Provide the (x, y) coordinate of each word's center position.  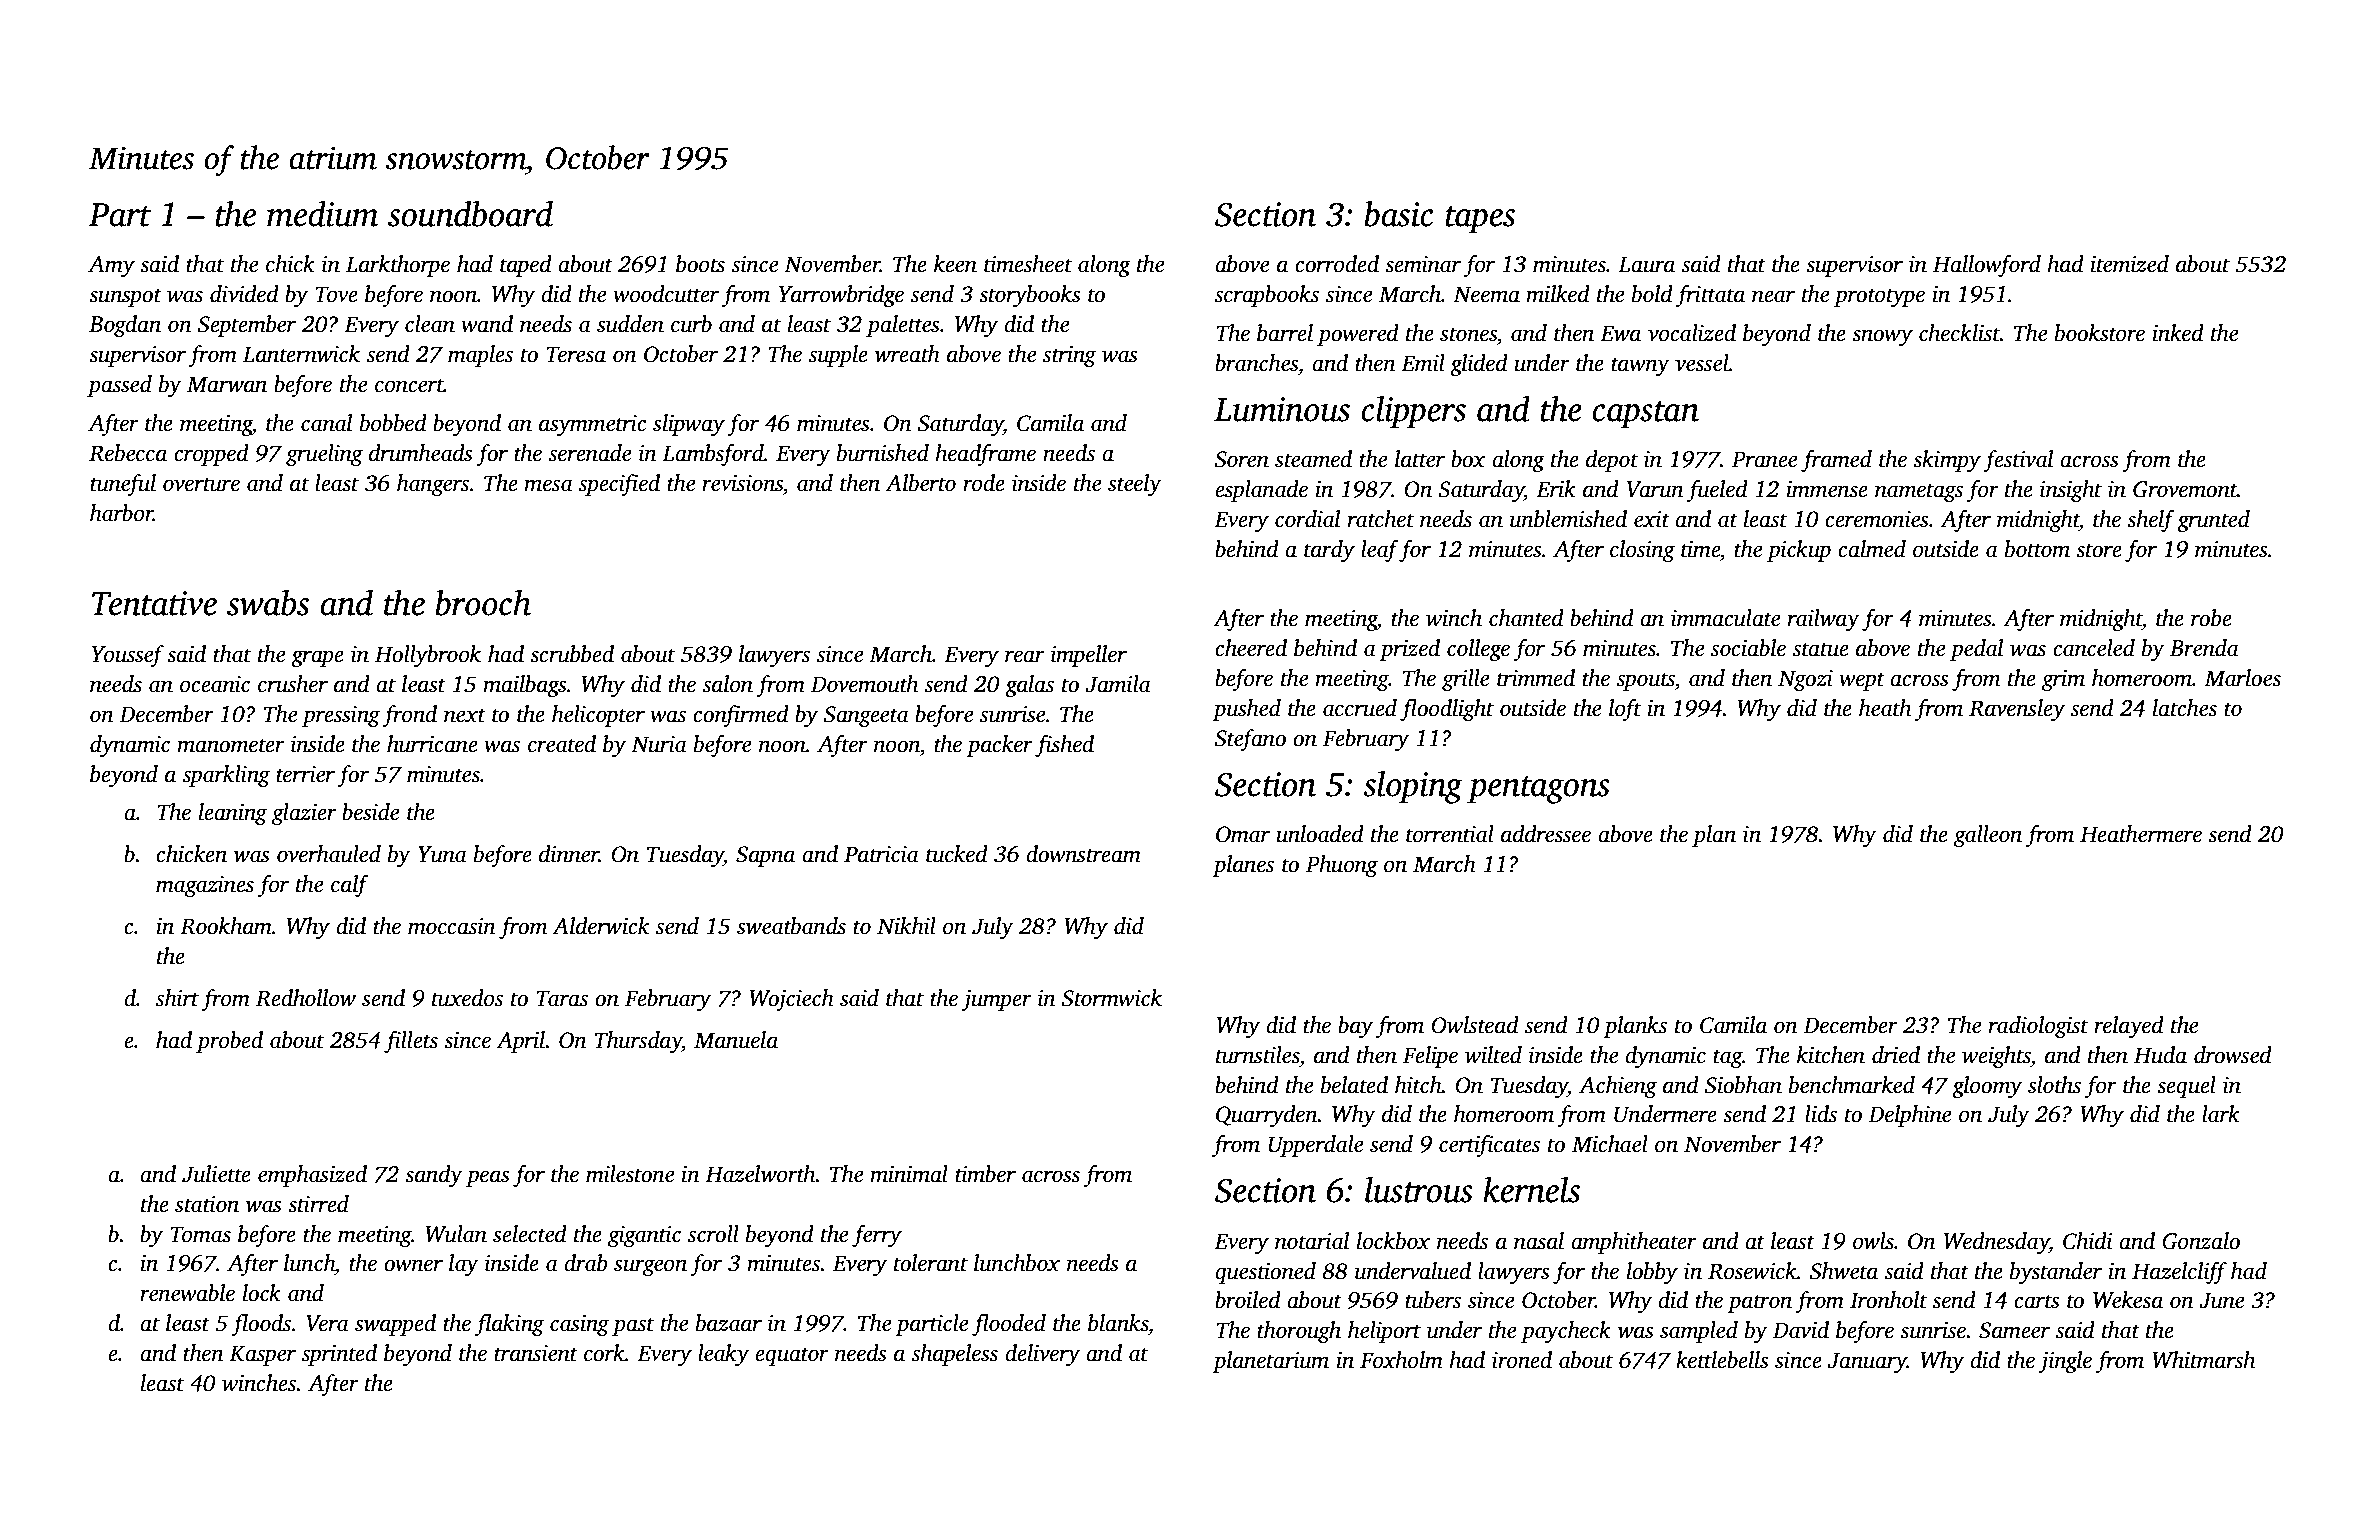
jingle (2065, 1362)
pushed (1246, 710)
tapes (1480, 220)
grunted (2213, 521)
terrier (305, 774)
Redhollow (306, 998)
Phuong (1342, 866)
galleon (1988, 836)
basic (1399, 214)
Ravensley (2017, 710)
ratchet (1381, 519)
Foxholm (1401, 1360)
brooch (483, 603)
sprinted (339, 1355)
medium (322, 214)
